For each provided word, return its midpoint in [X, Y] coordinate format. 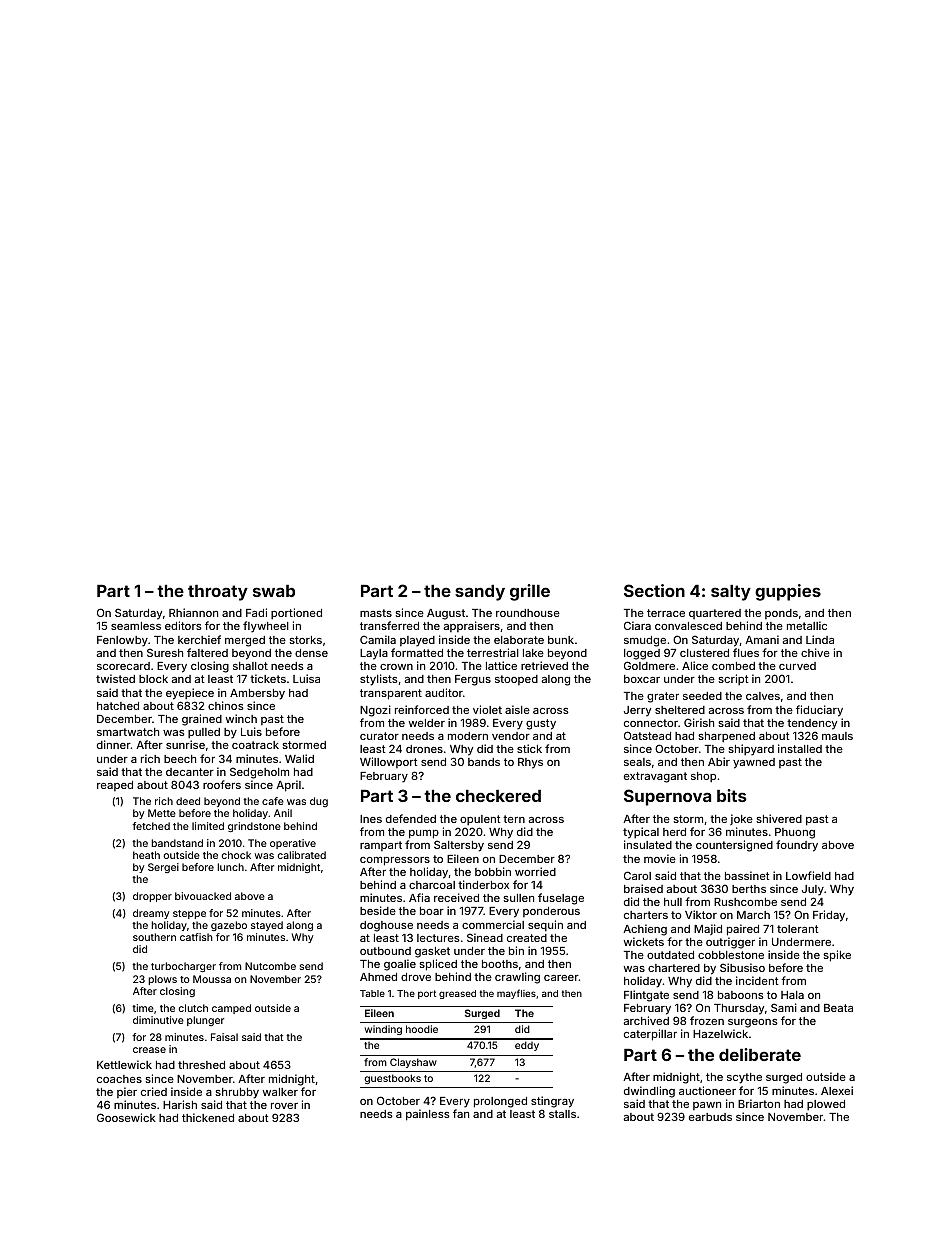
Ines [371, 819]
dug [319, 802]
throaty [218, 593]
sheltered [680, 710]
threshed [201, 1065]
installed [800, 748]
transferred [389, 625]
